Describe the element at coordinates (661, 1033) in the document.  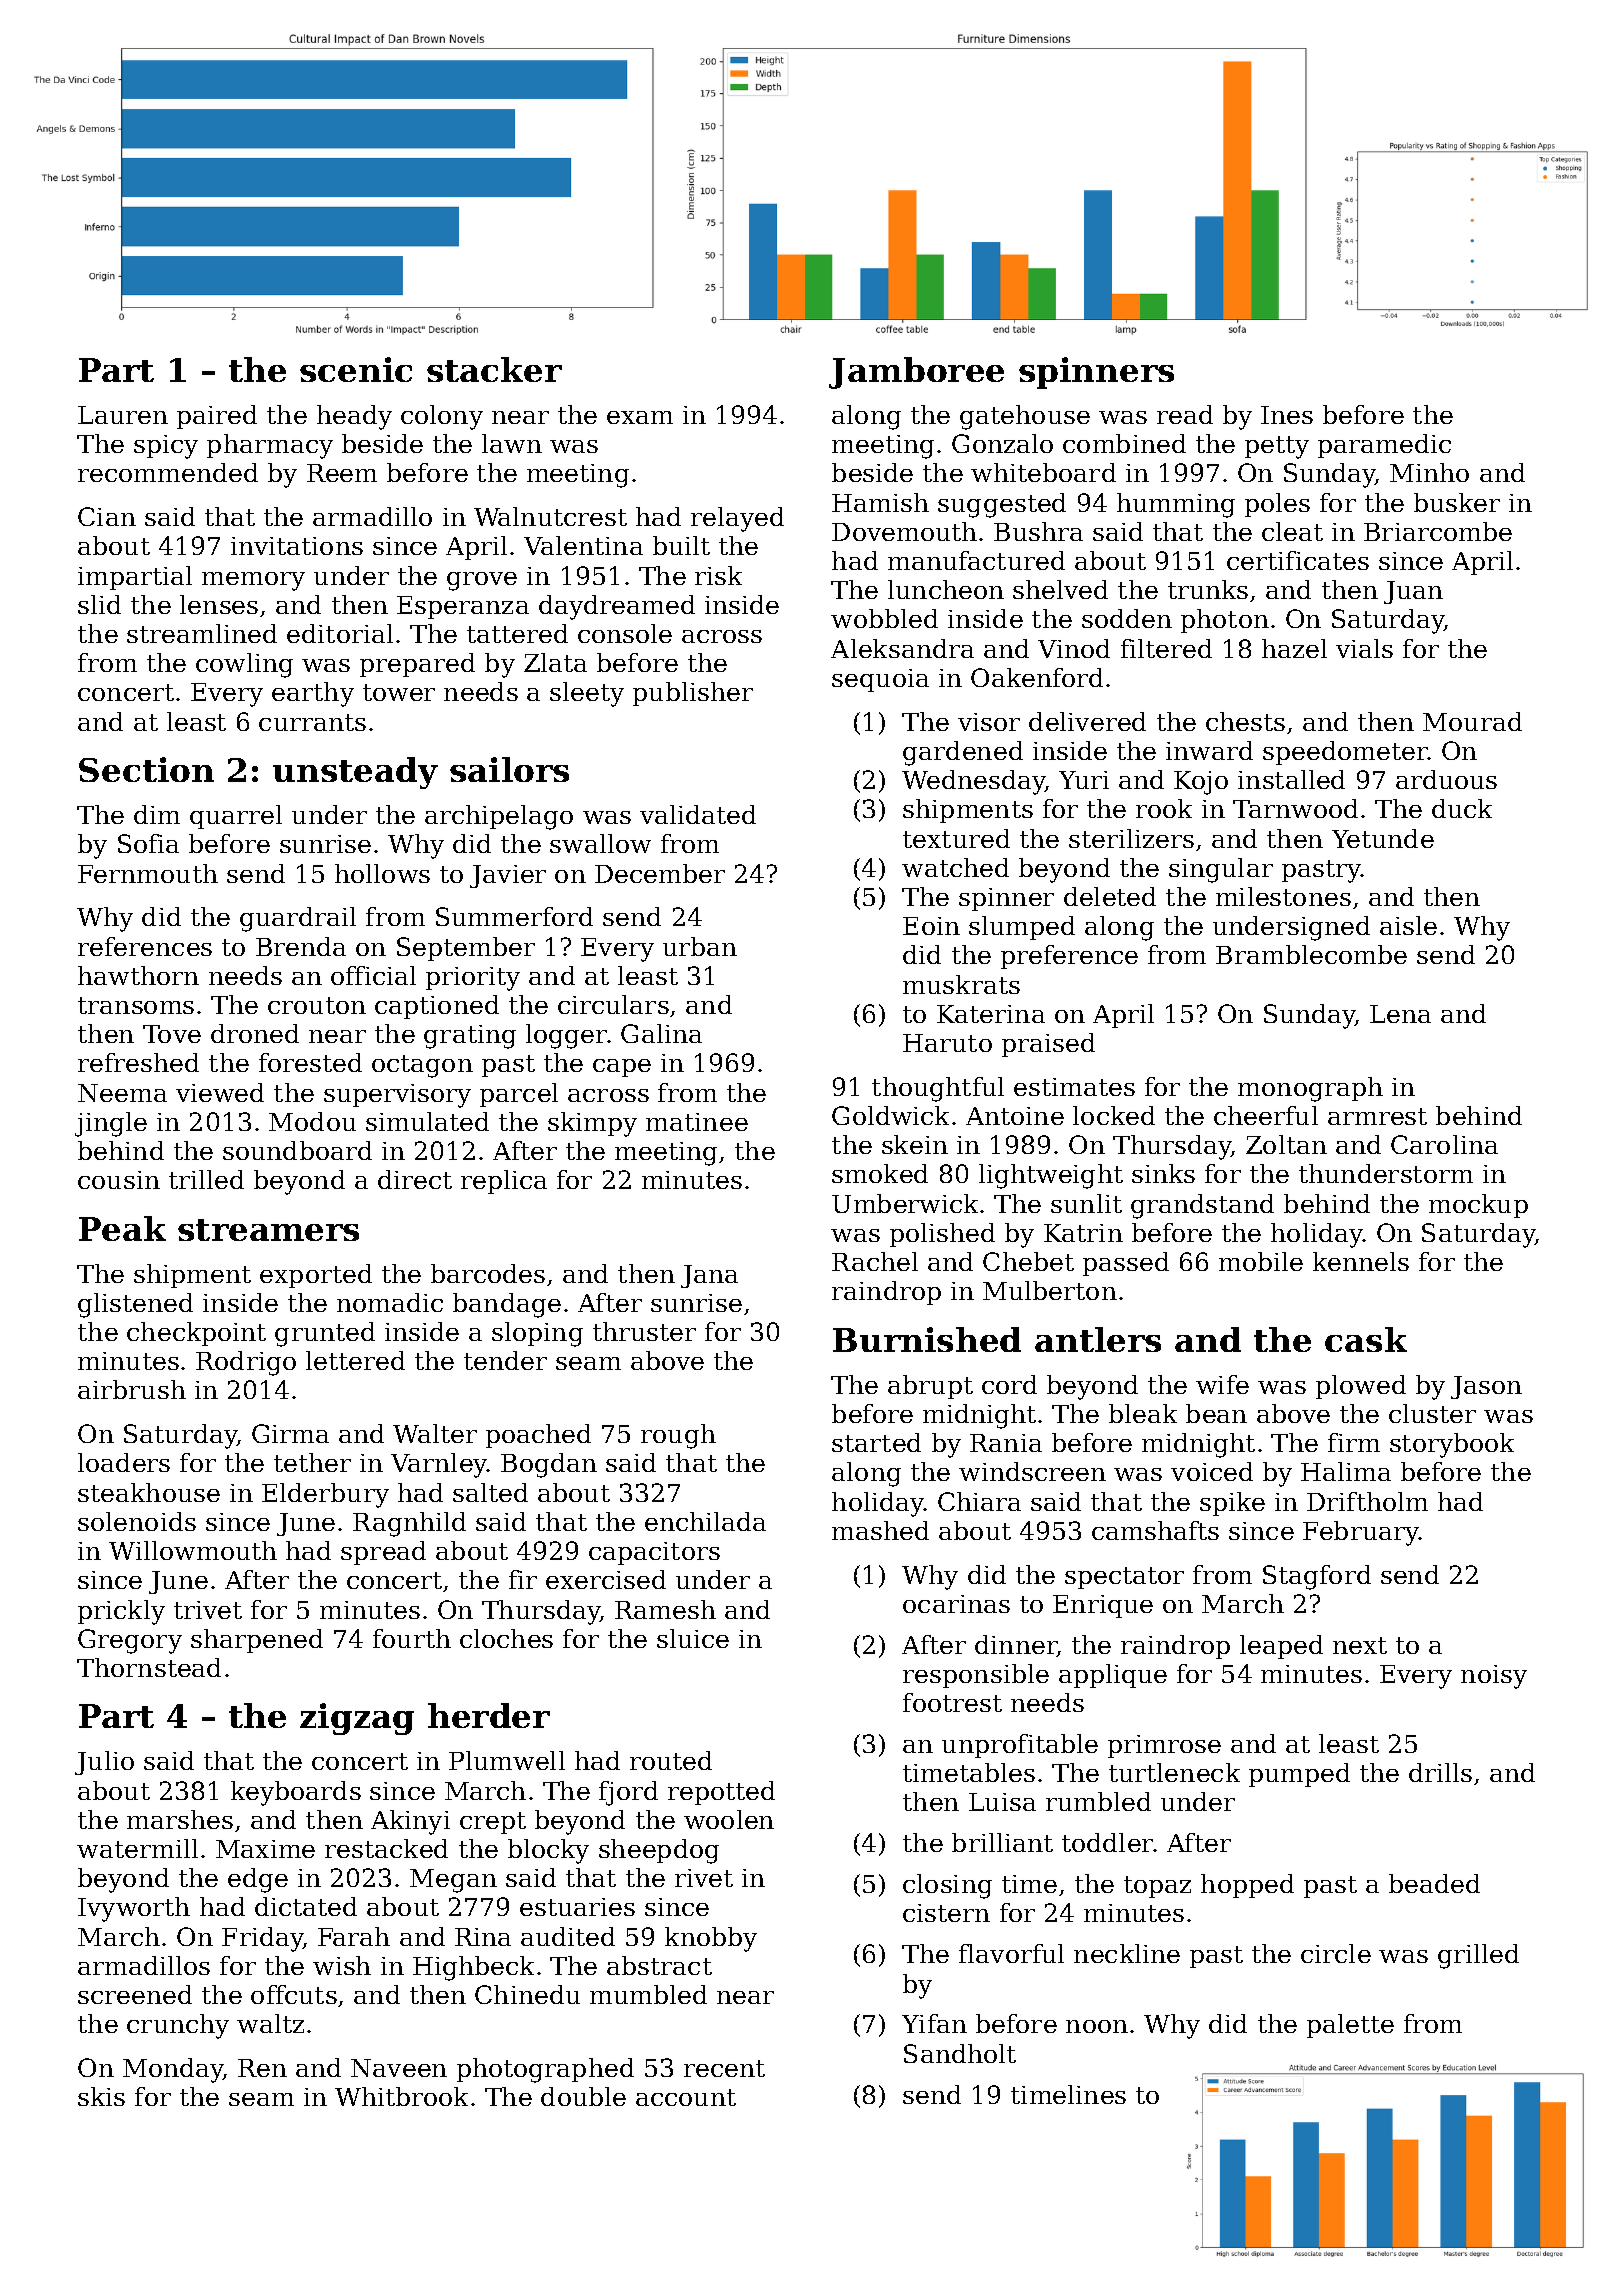
I see `Galina` at that location.
